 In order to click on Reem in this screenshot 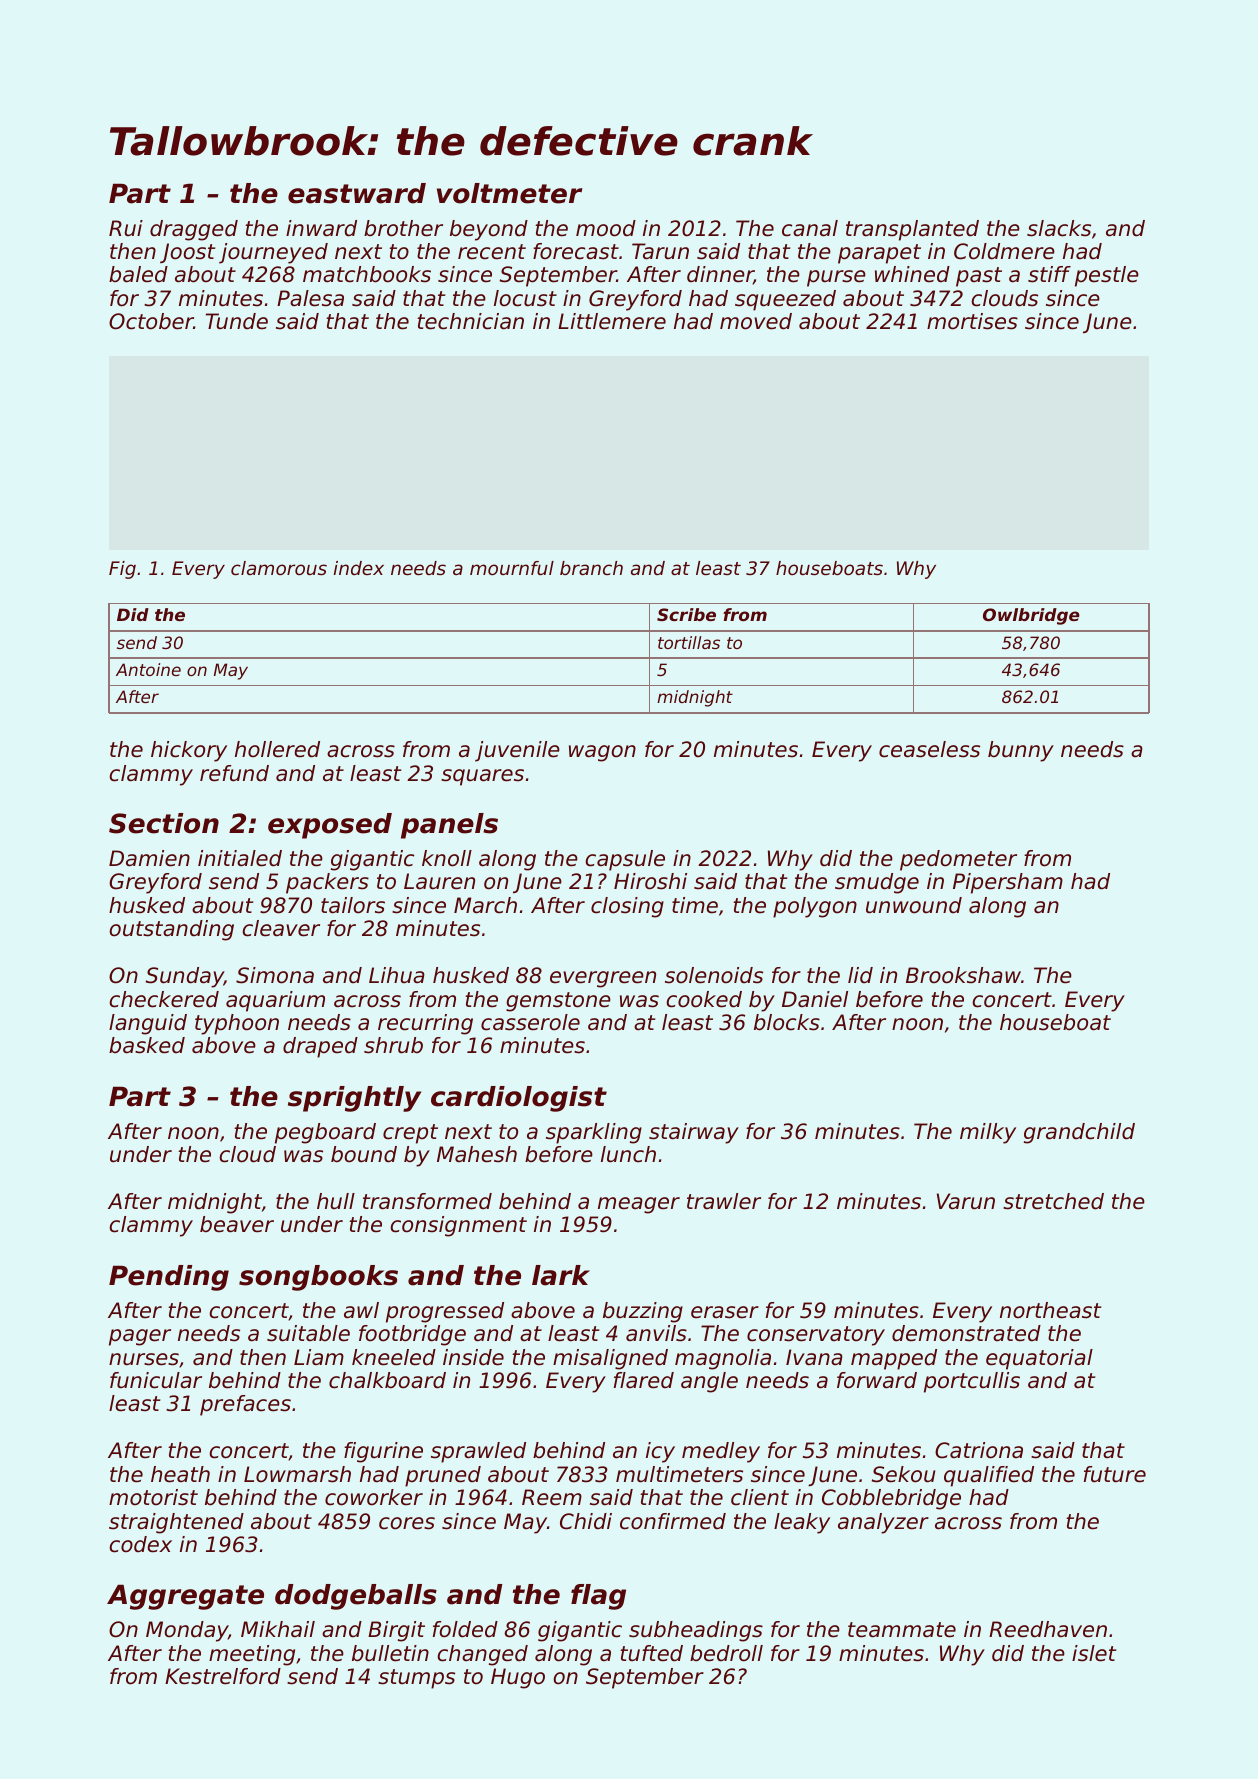, I will do `click(552, 1497)`.
